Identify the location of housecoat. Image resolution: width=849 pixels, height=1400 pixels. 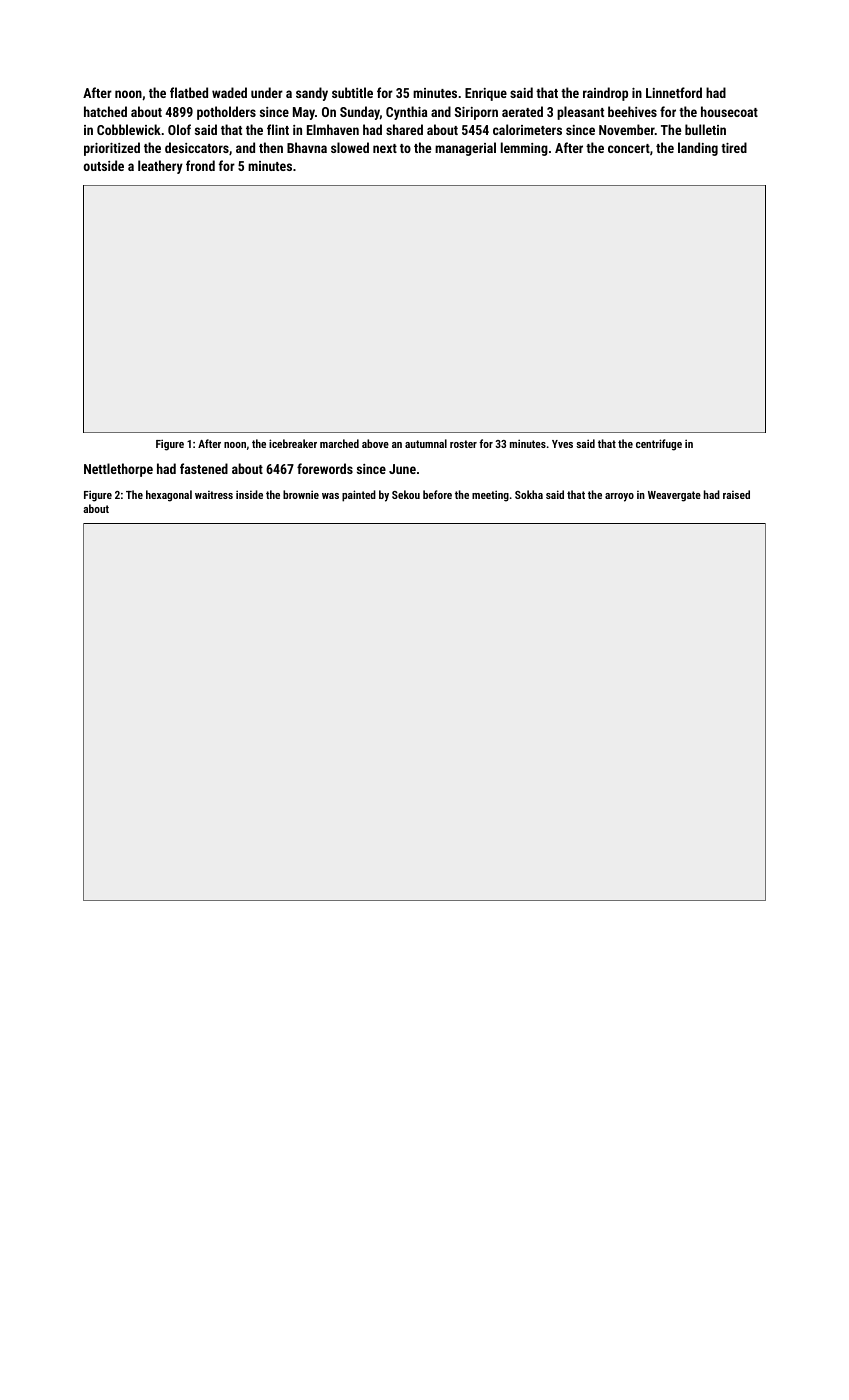
(729, 111).
